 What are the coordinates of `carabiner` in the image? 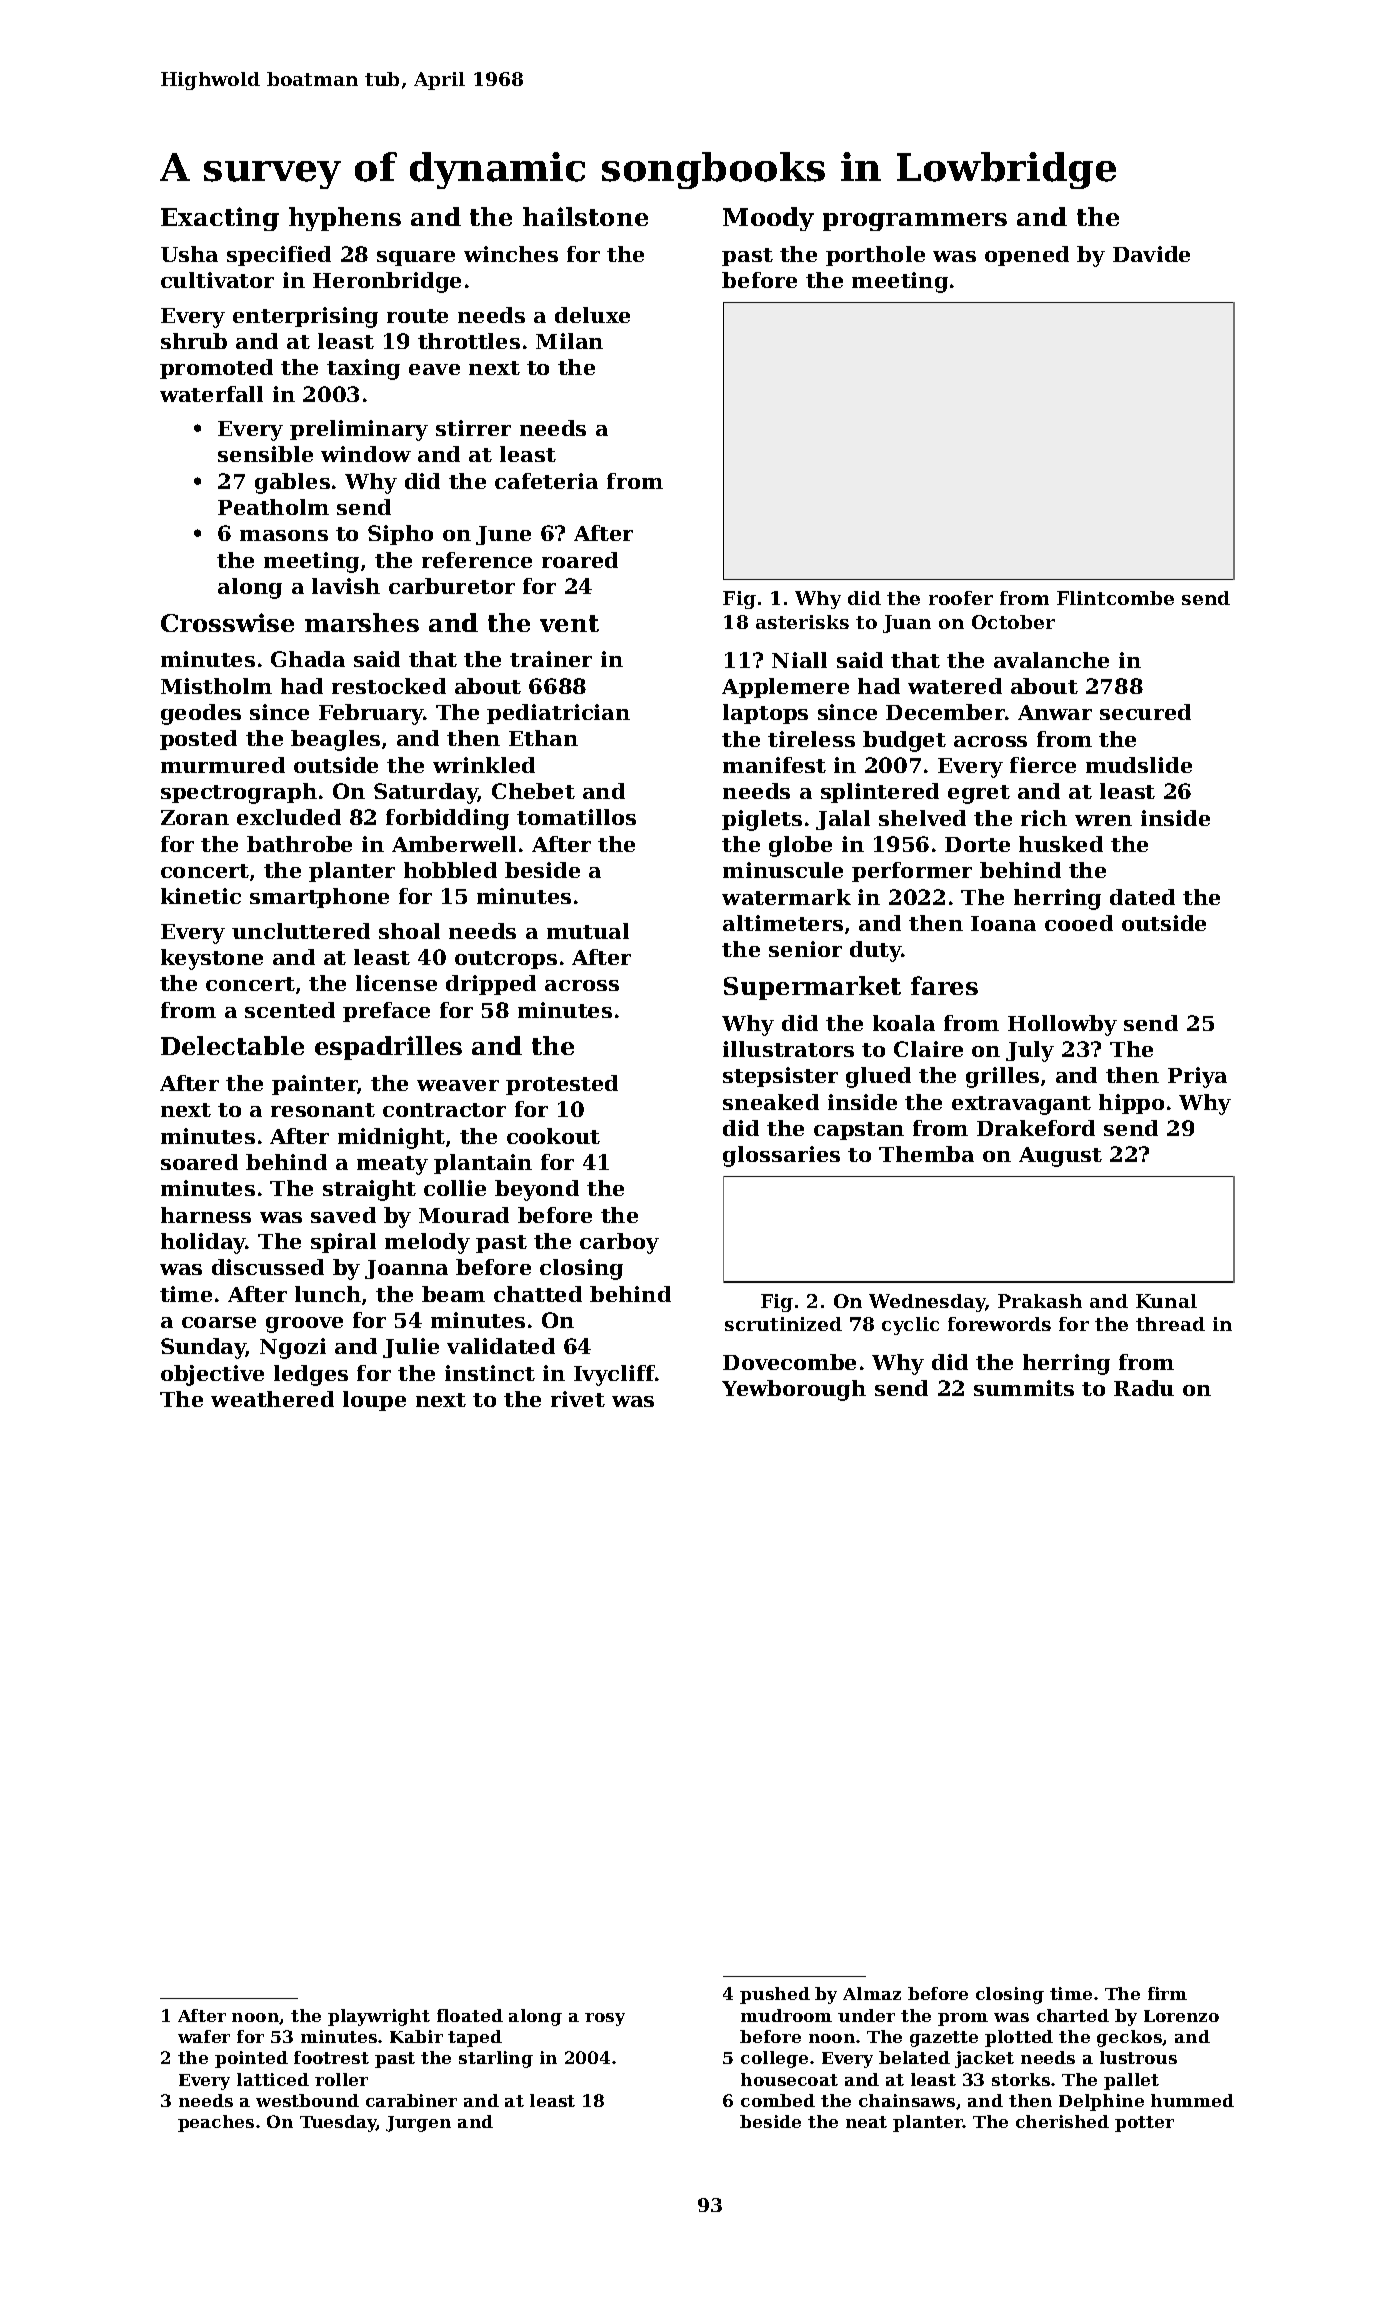 It's located at (411, 2100).
